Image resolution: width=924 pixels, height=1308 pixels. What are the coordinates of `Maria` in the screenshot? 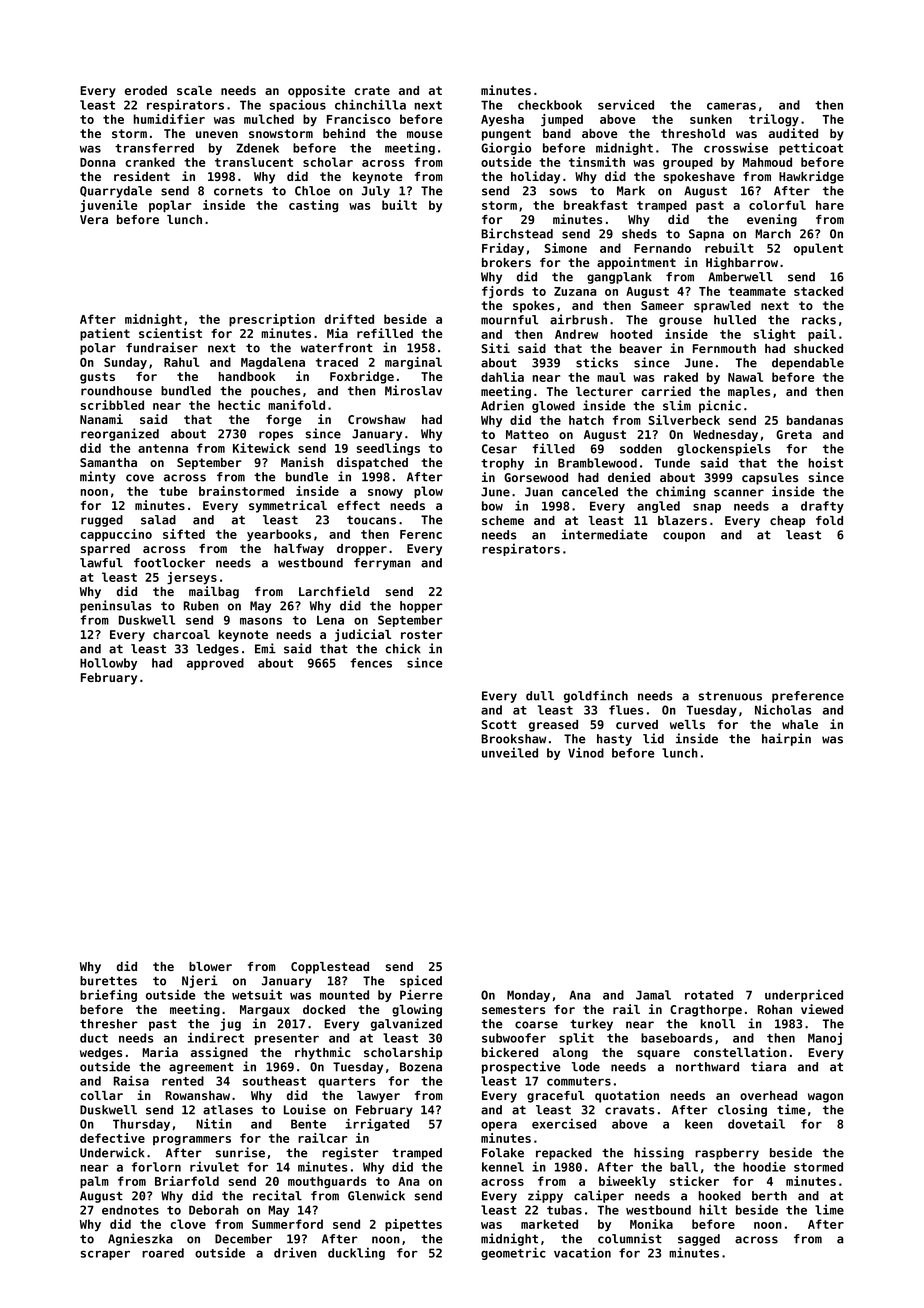 It's located at (160, 1052).
